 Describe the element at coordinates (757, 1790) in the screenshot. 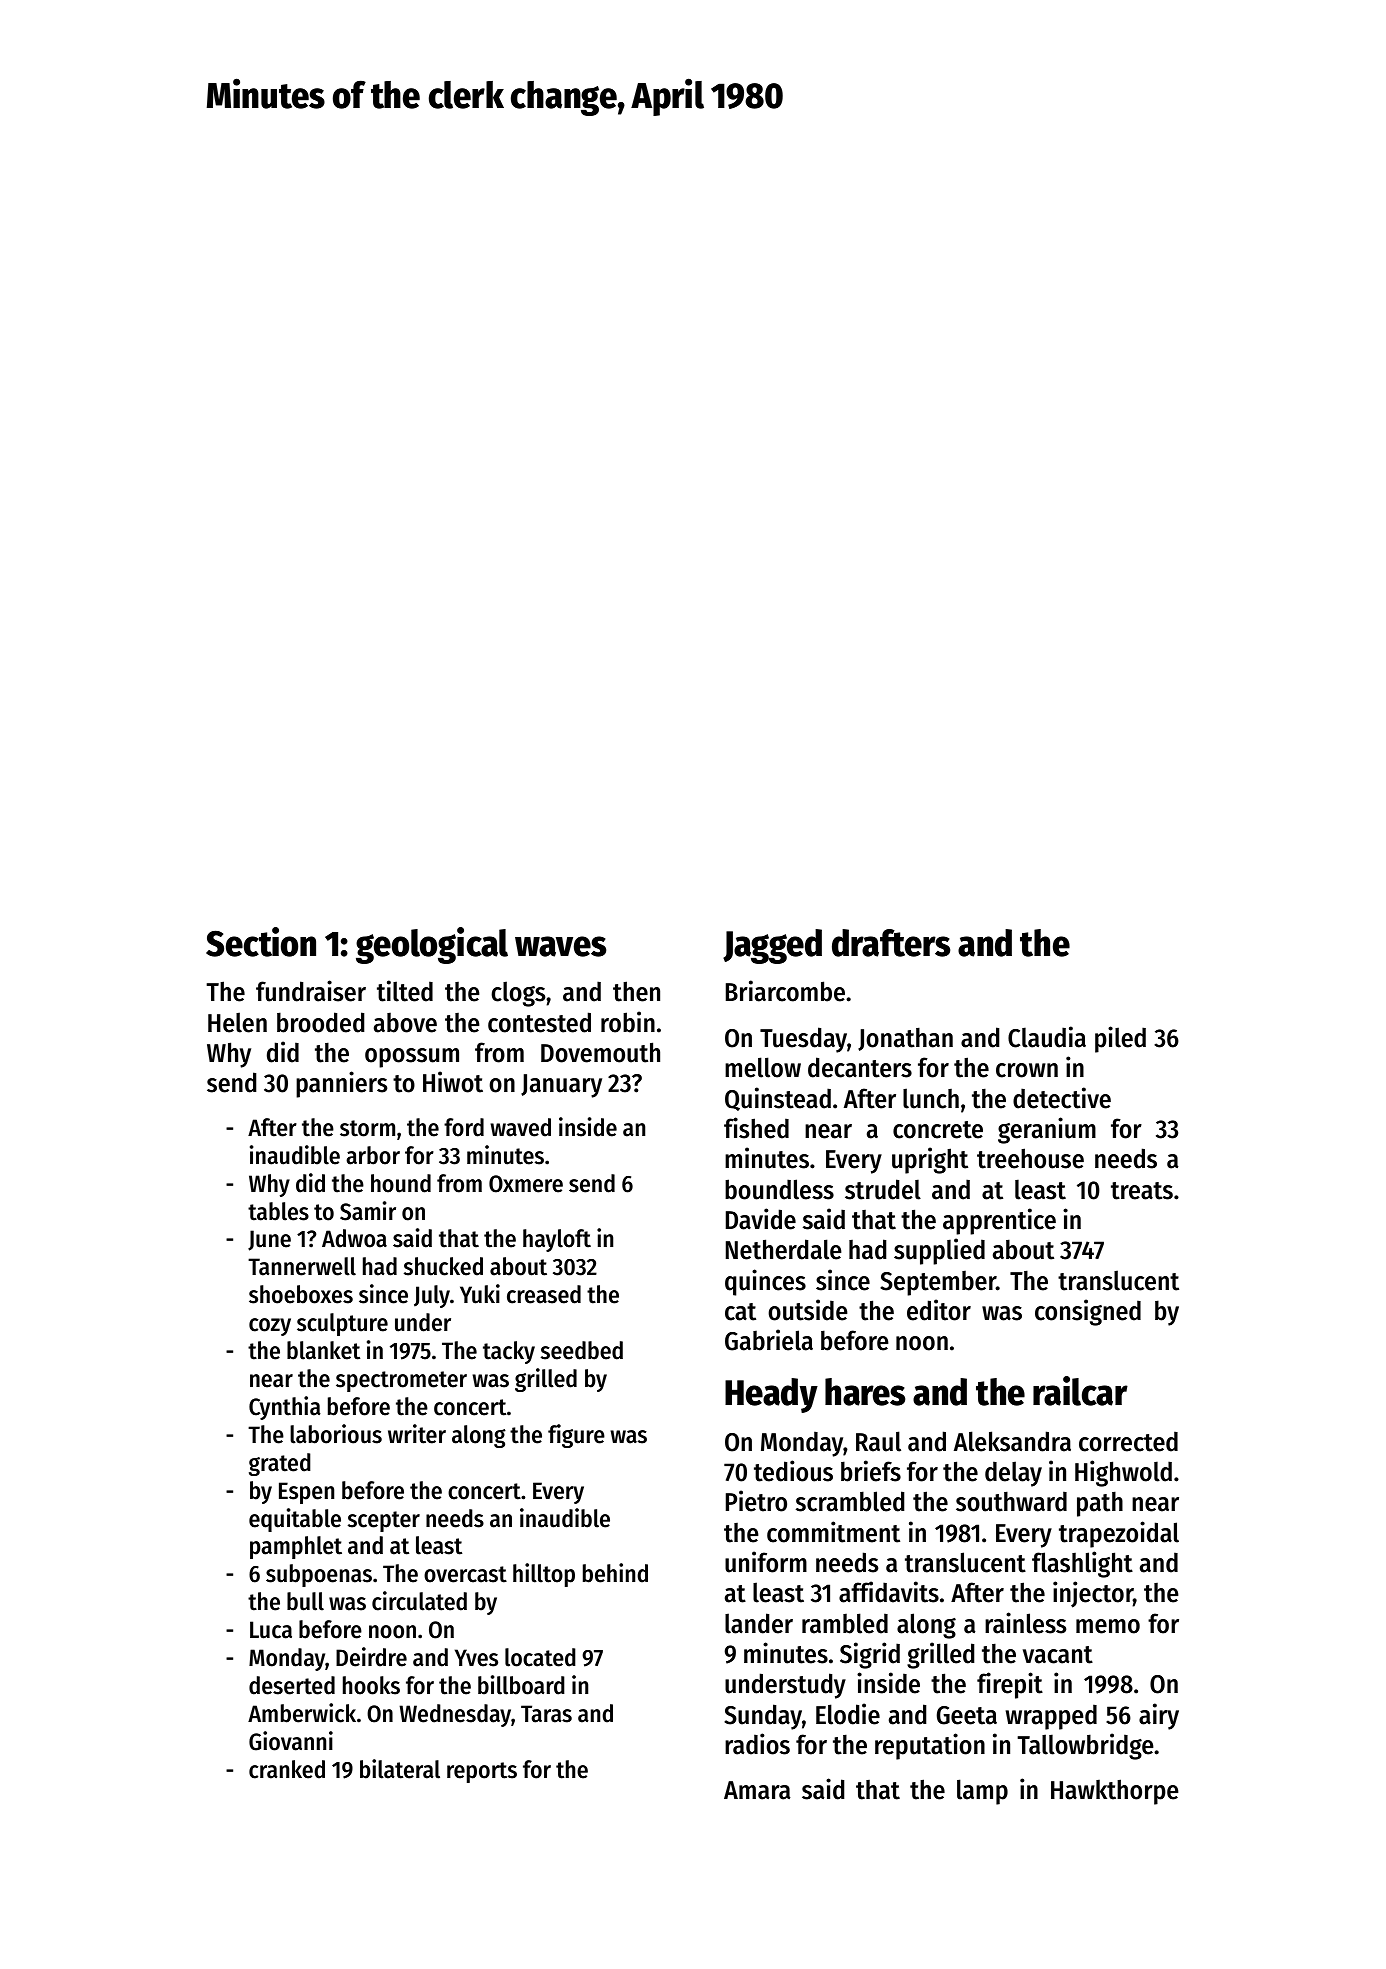

I see `Amara` at that location.
